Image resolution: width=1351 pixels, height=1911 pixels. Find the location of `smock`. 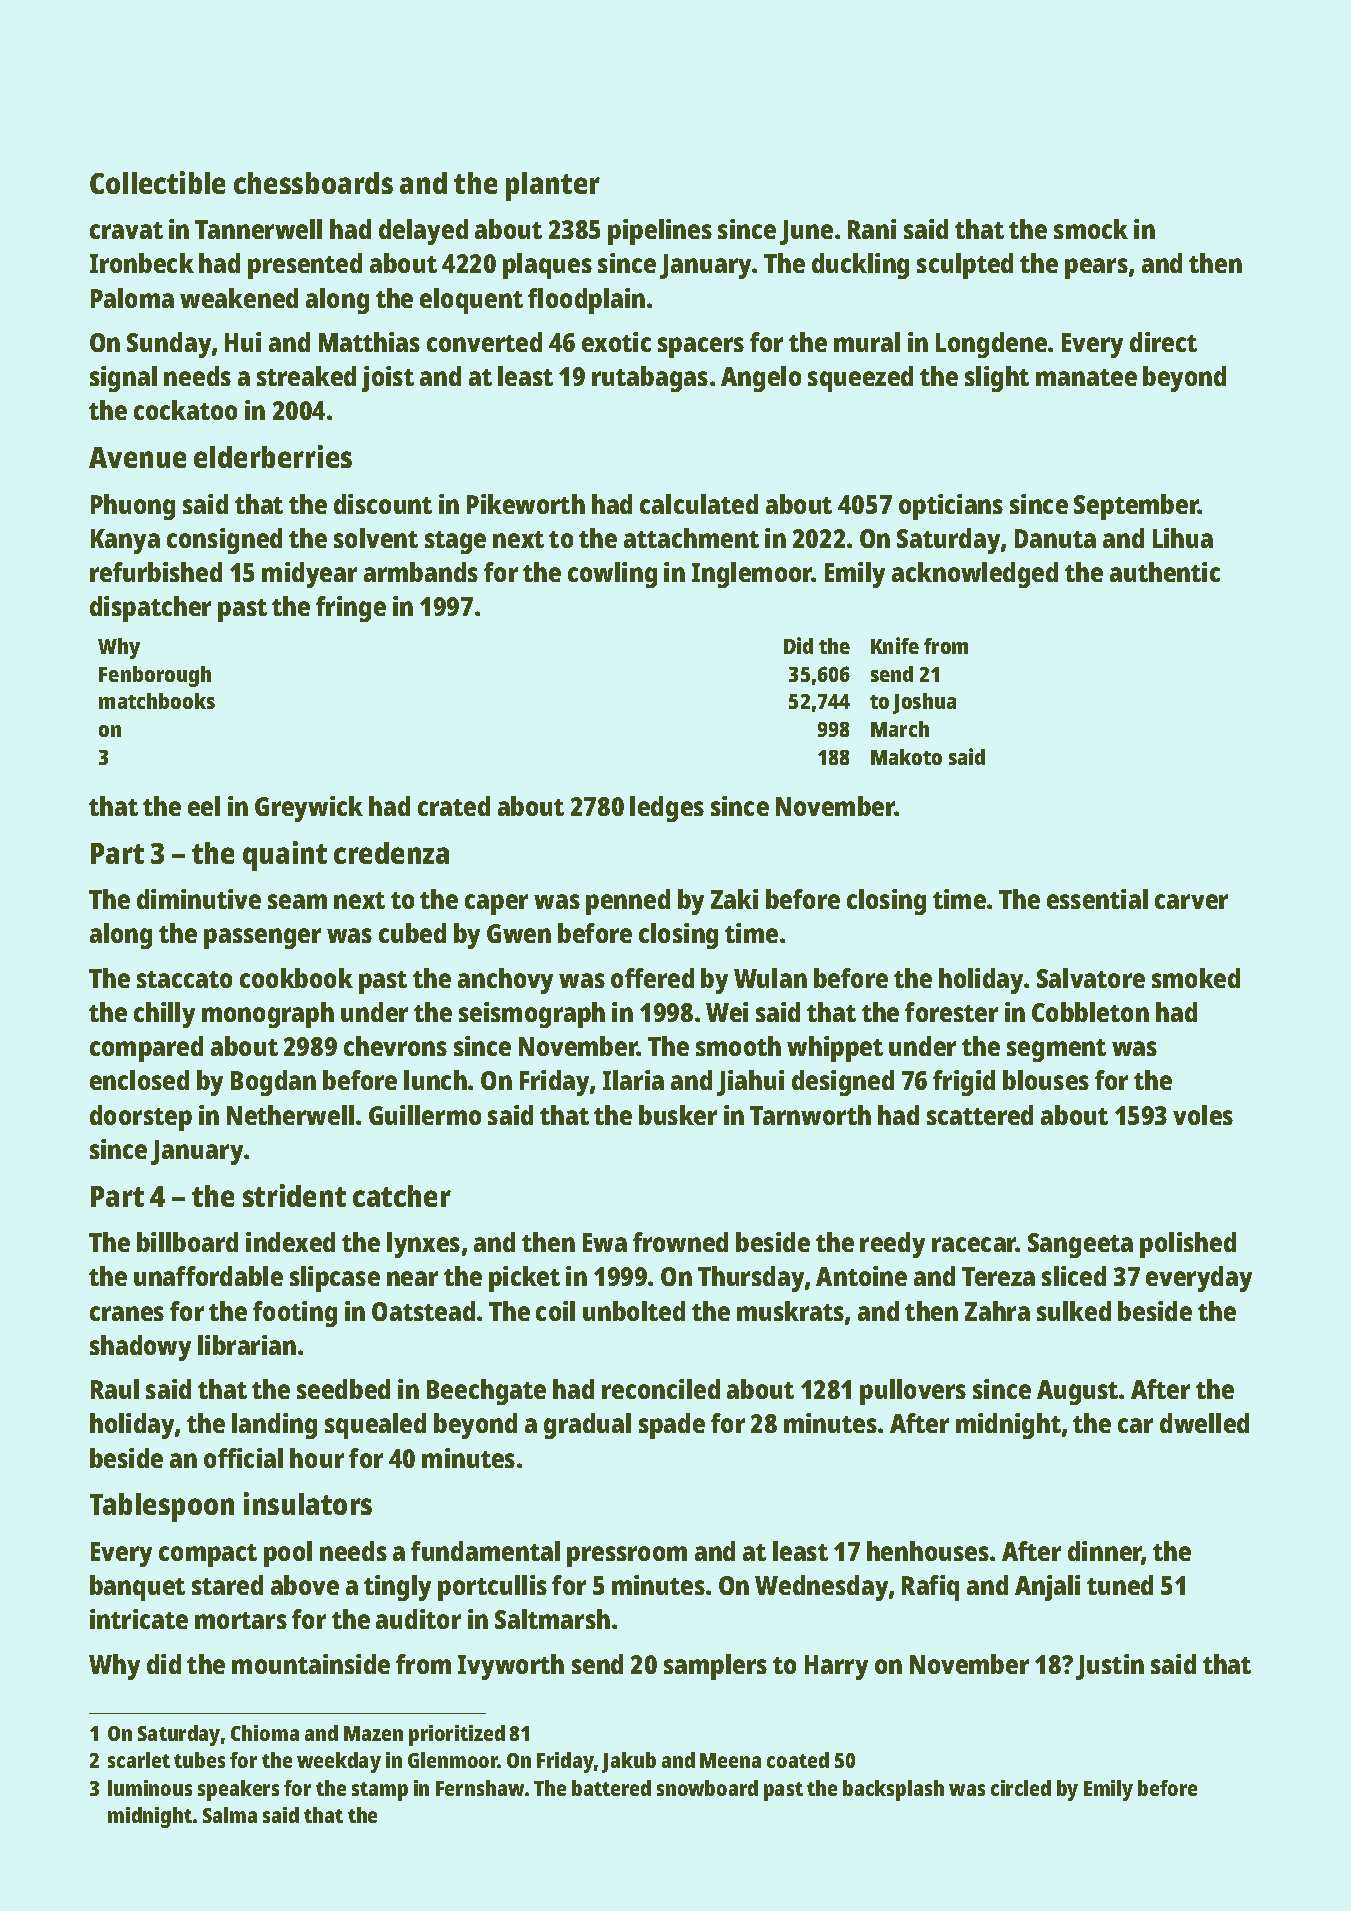

smock is located at coordinates (1091, 229).
